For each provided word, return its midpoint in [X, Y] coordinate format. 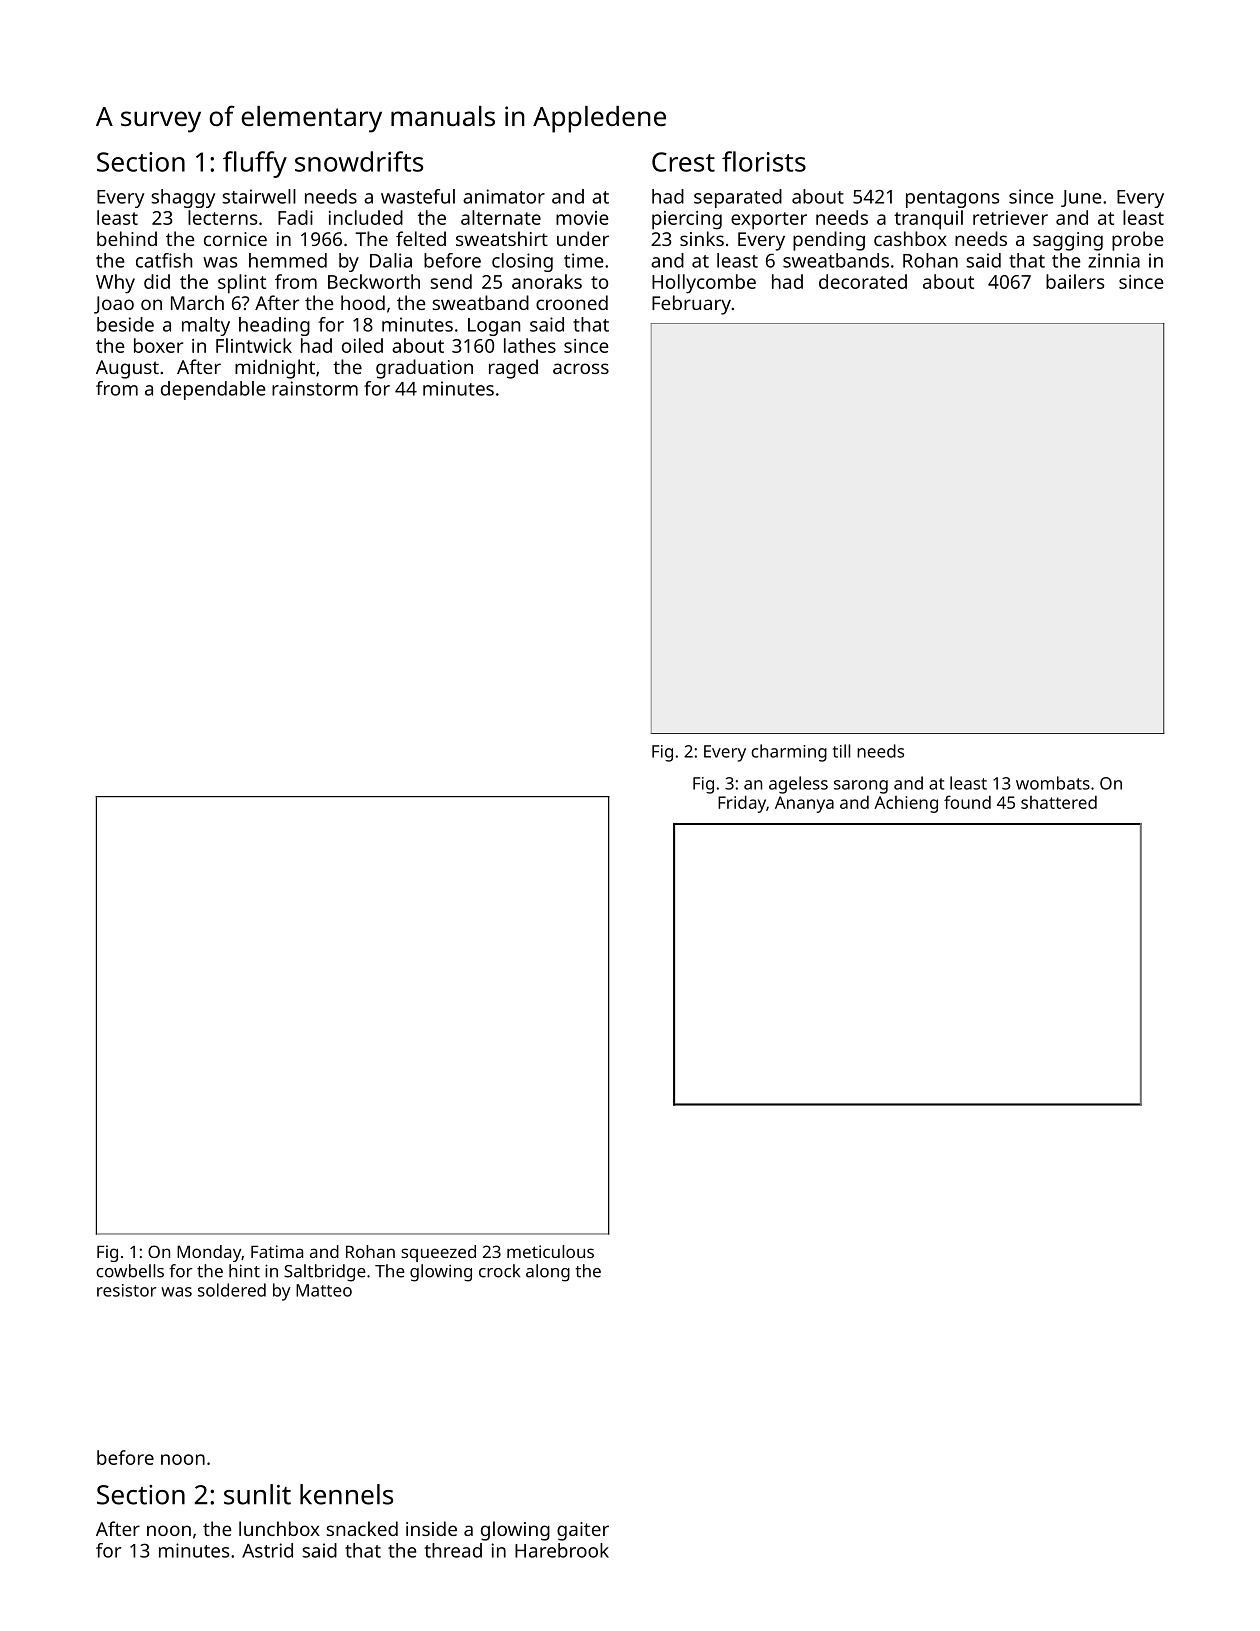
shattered [1059, 802]
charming [789, 753]
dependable [213, 390]
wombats [1053, 783]
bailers [1075, 281]
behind [127, 238]
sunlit [257, 1494]
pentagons [952, 199]
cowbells [130, 1271]
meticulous [550, 1251]
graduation [424, 369]
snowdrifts [359, 161]
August [127, 369]
